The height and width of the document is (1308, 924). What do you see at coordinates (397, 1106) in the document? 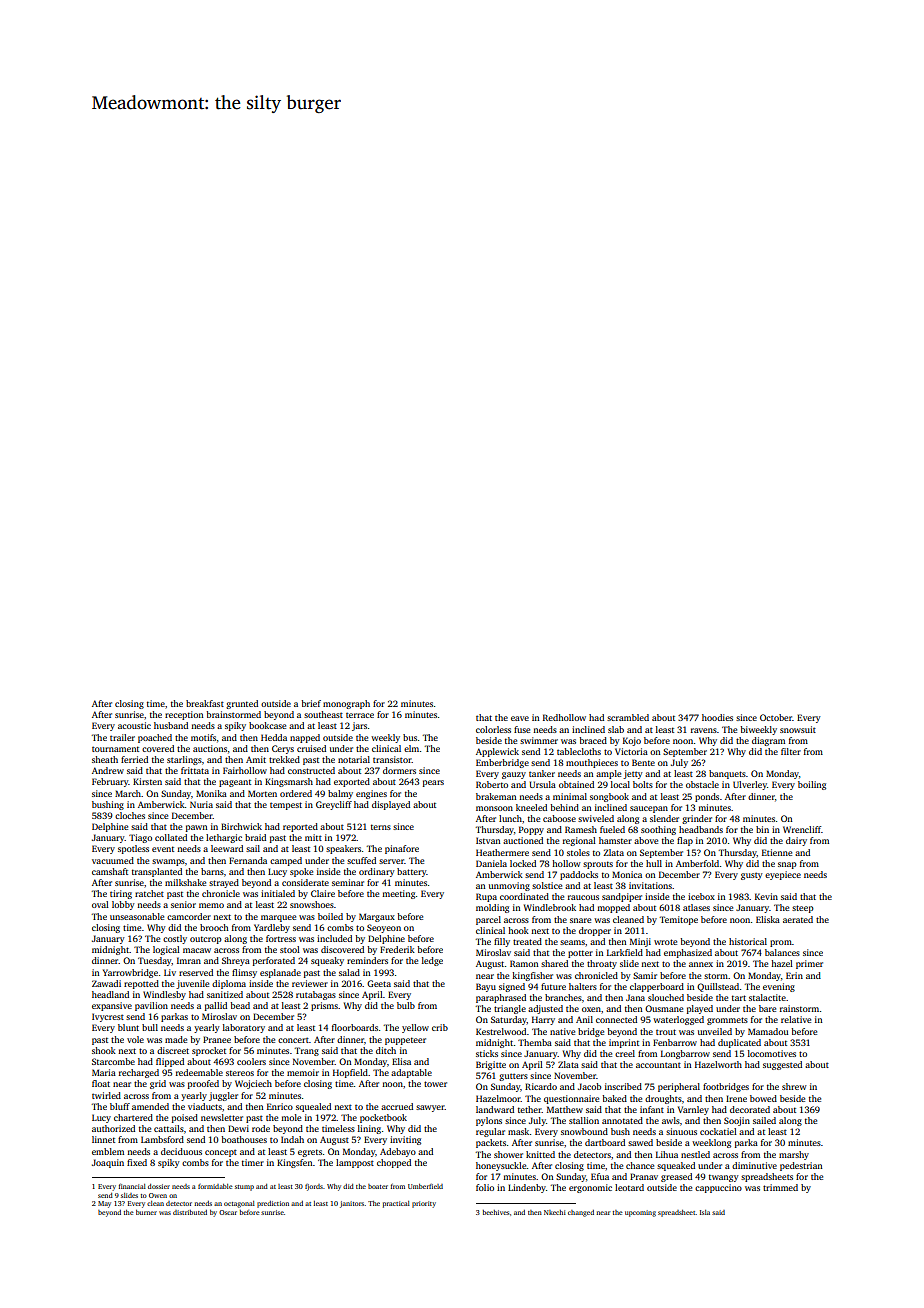
I see `accrued` at bounding box center [397, 1106].
